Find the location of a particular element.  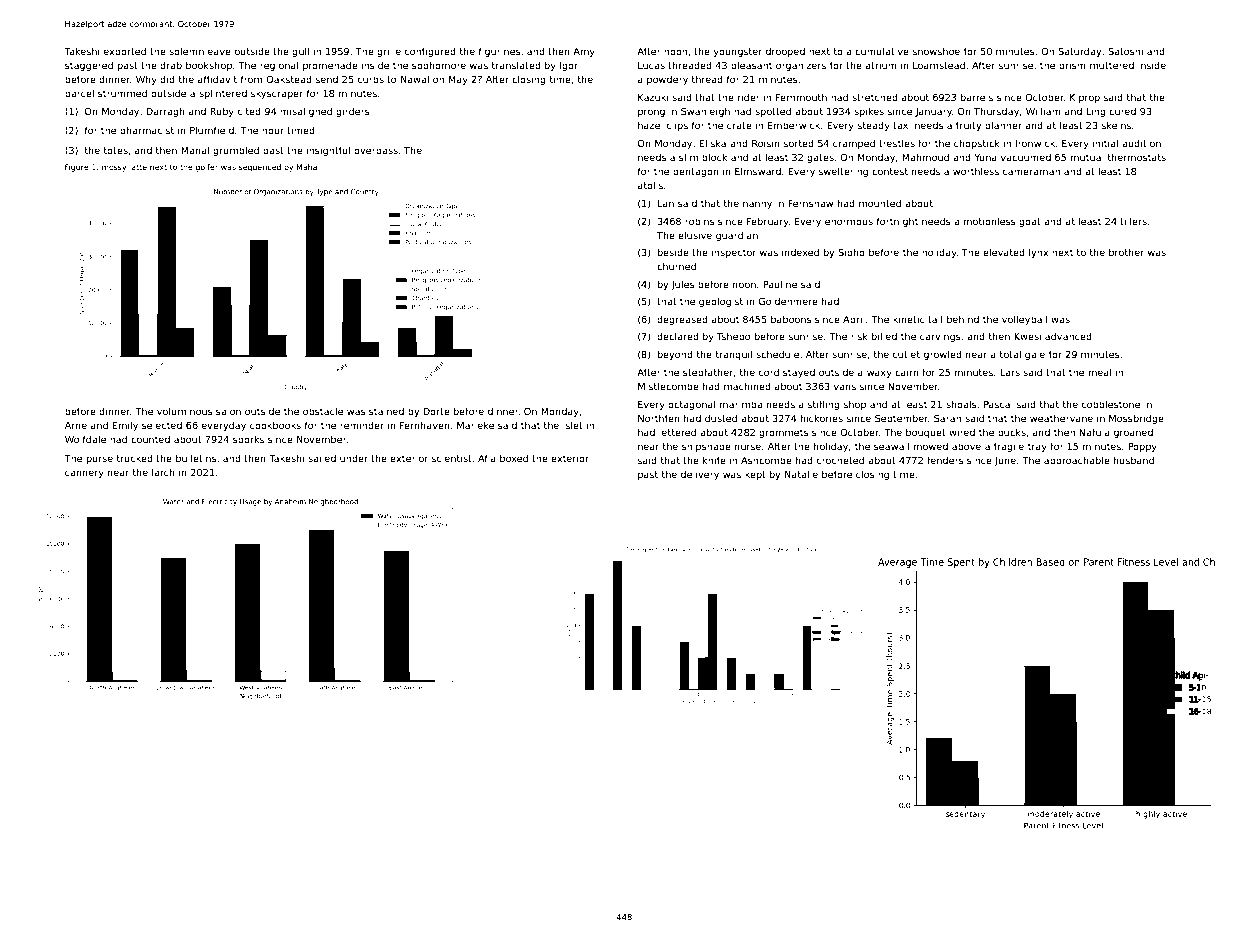

staggered is located at coordinates (89, 66).
